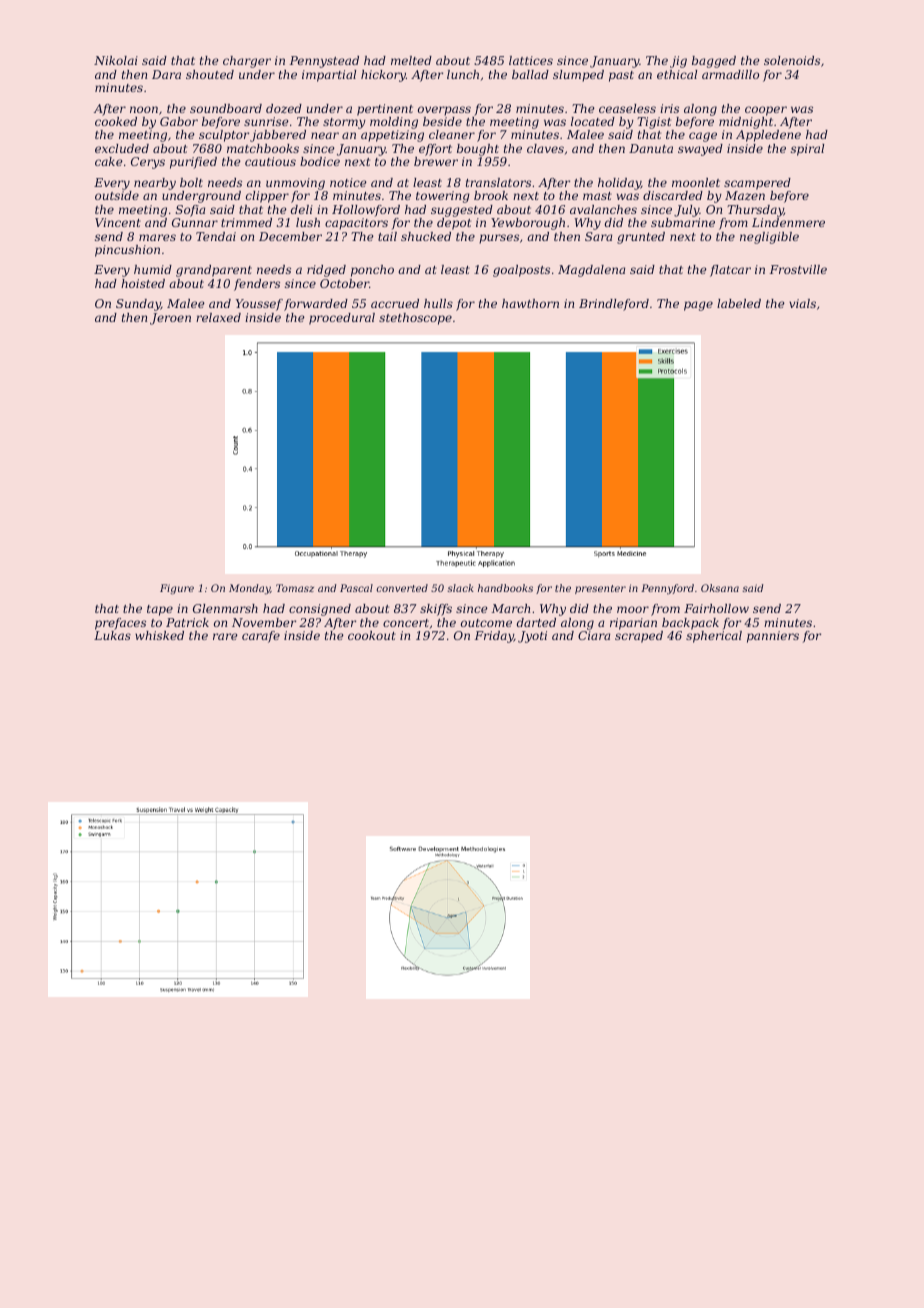 This document has height=1308, width=924. What do you see at coordinates (698, 306) in the document?
I see `page` at bounding box center [698, 306].
